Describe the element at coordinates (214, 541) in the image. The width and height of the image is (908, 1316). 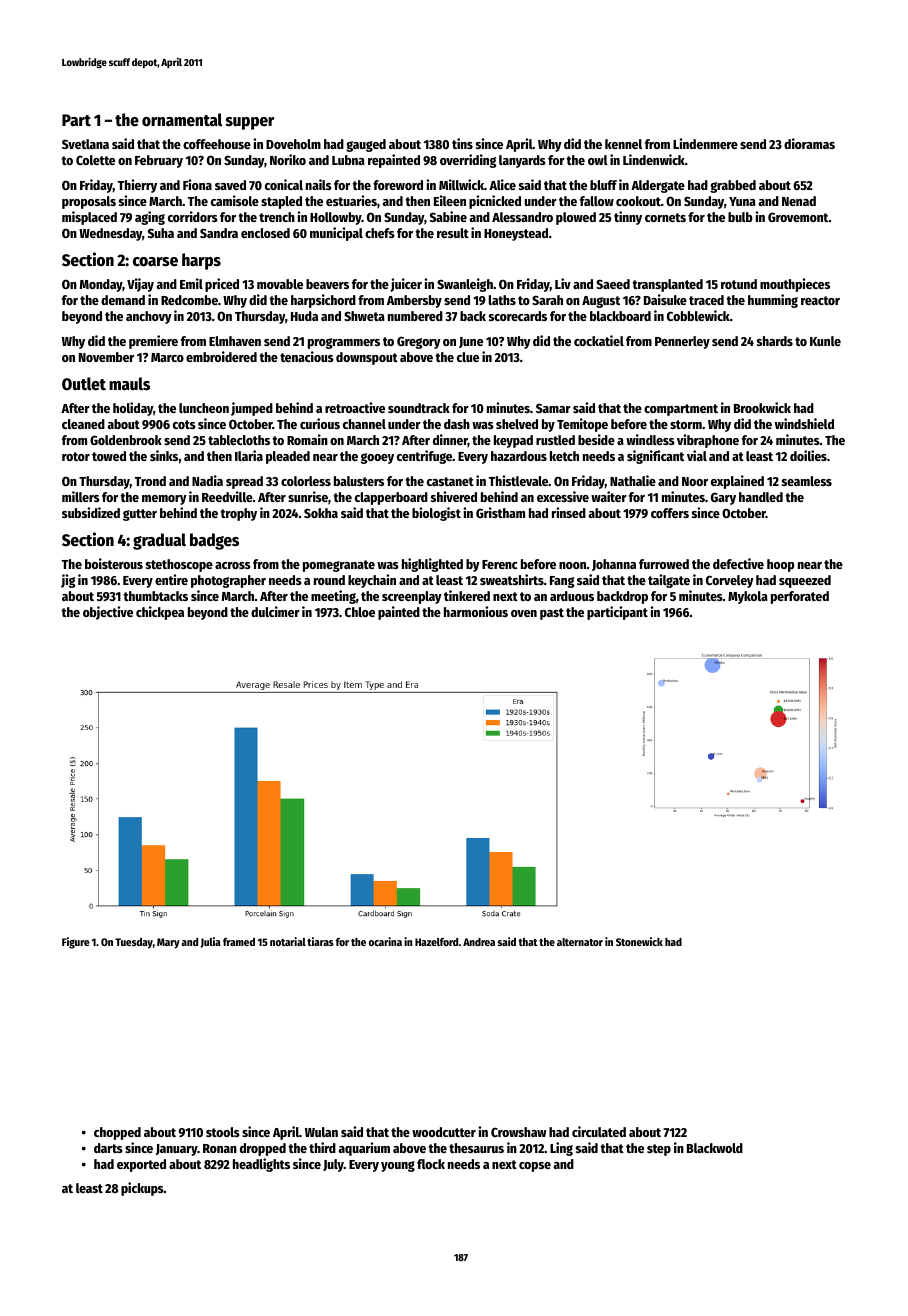
I see `badges` at that location.
